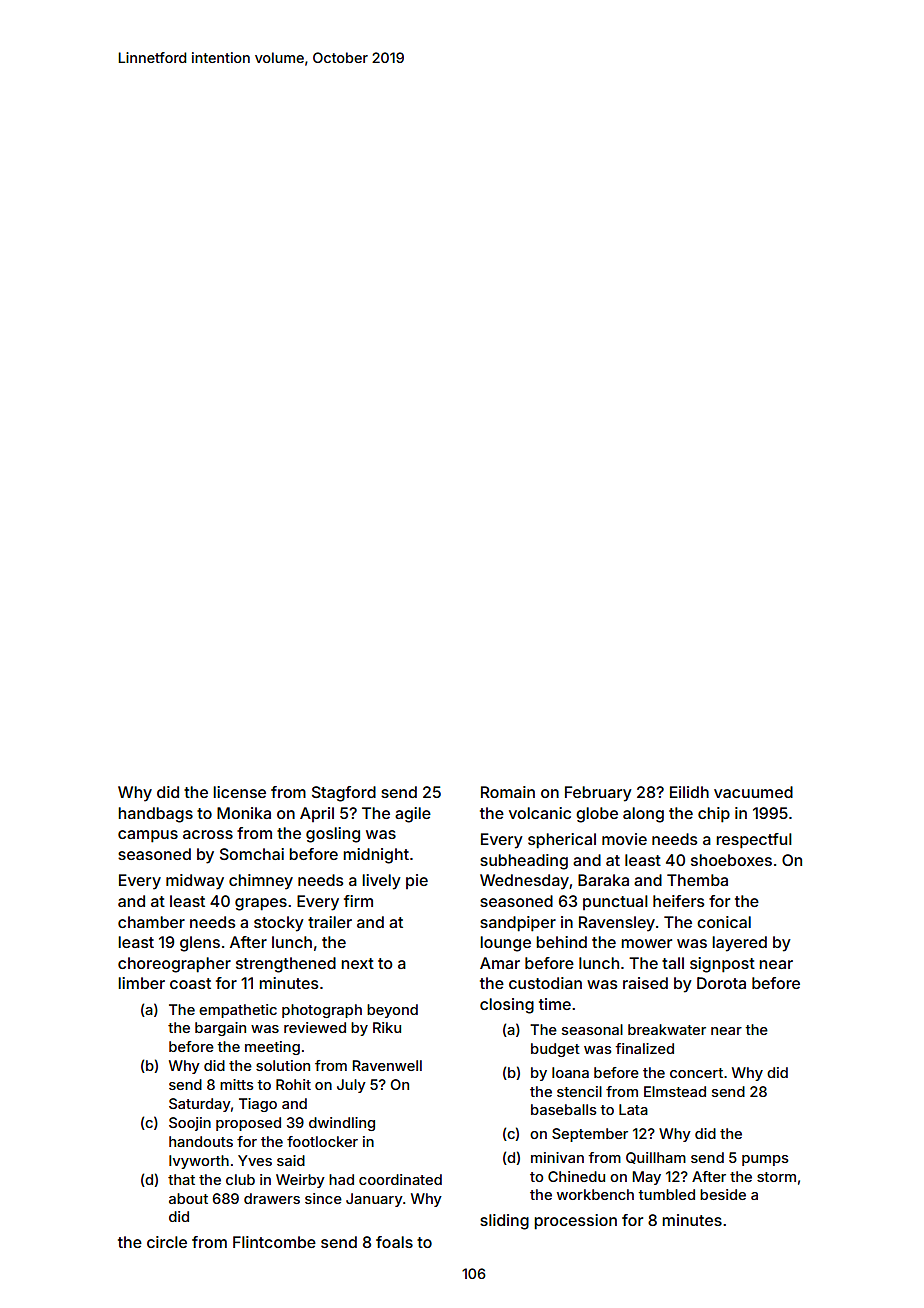  What do you see at coordinates (167, 1242) in the screenshot?
I see `circle` at bounding box center [167, 1242].
